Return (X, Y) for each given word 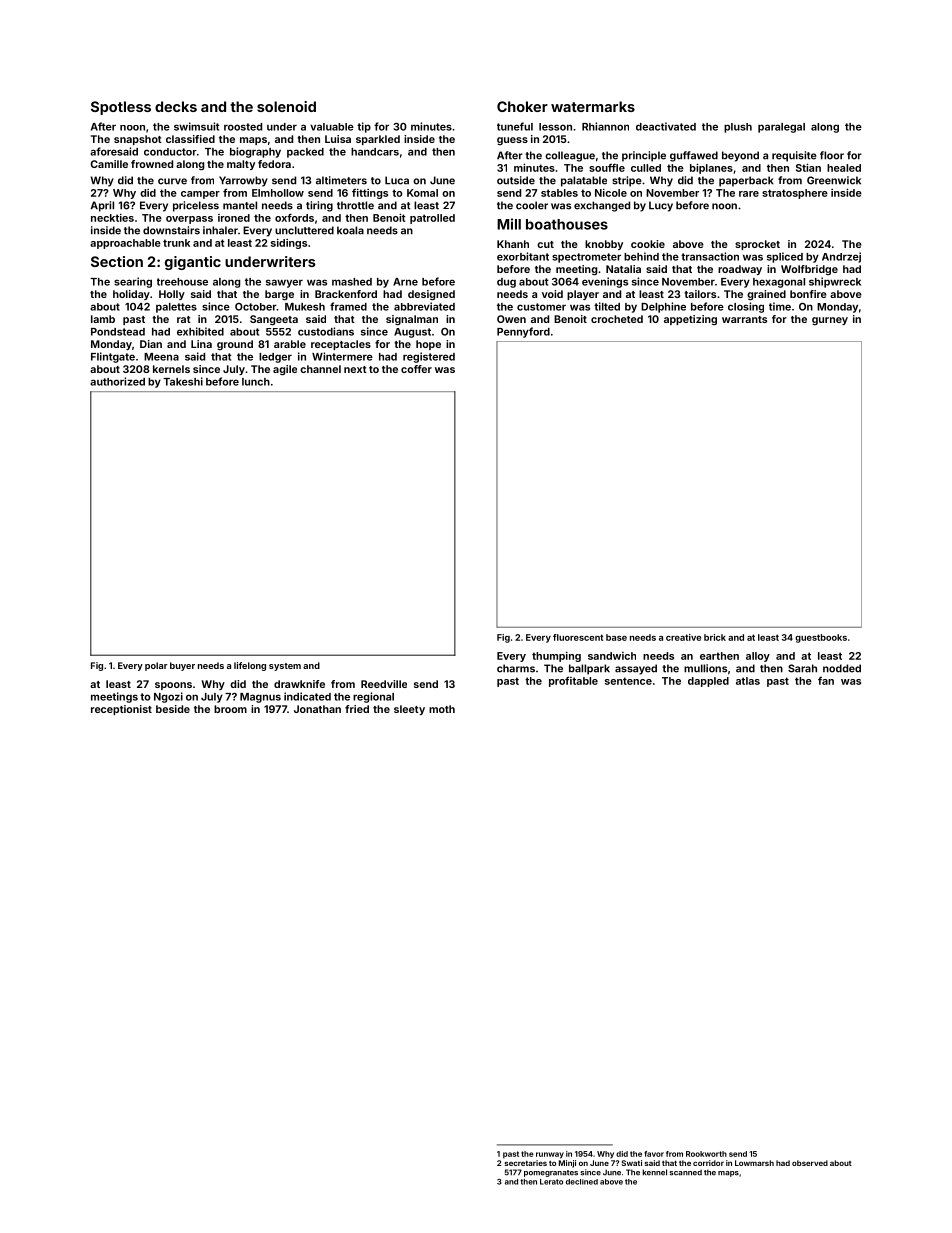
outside (516, 180)
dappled (708, 682)
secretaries (526, 1163)
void (552, 294)
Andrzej (841, 257)
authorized (117, 381)
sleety (409, 710)
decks (176, 106)
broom (230, 709)
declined (582, 1182)
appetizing (690, 320)
